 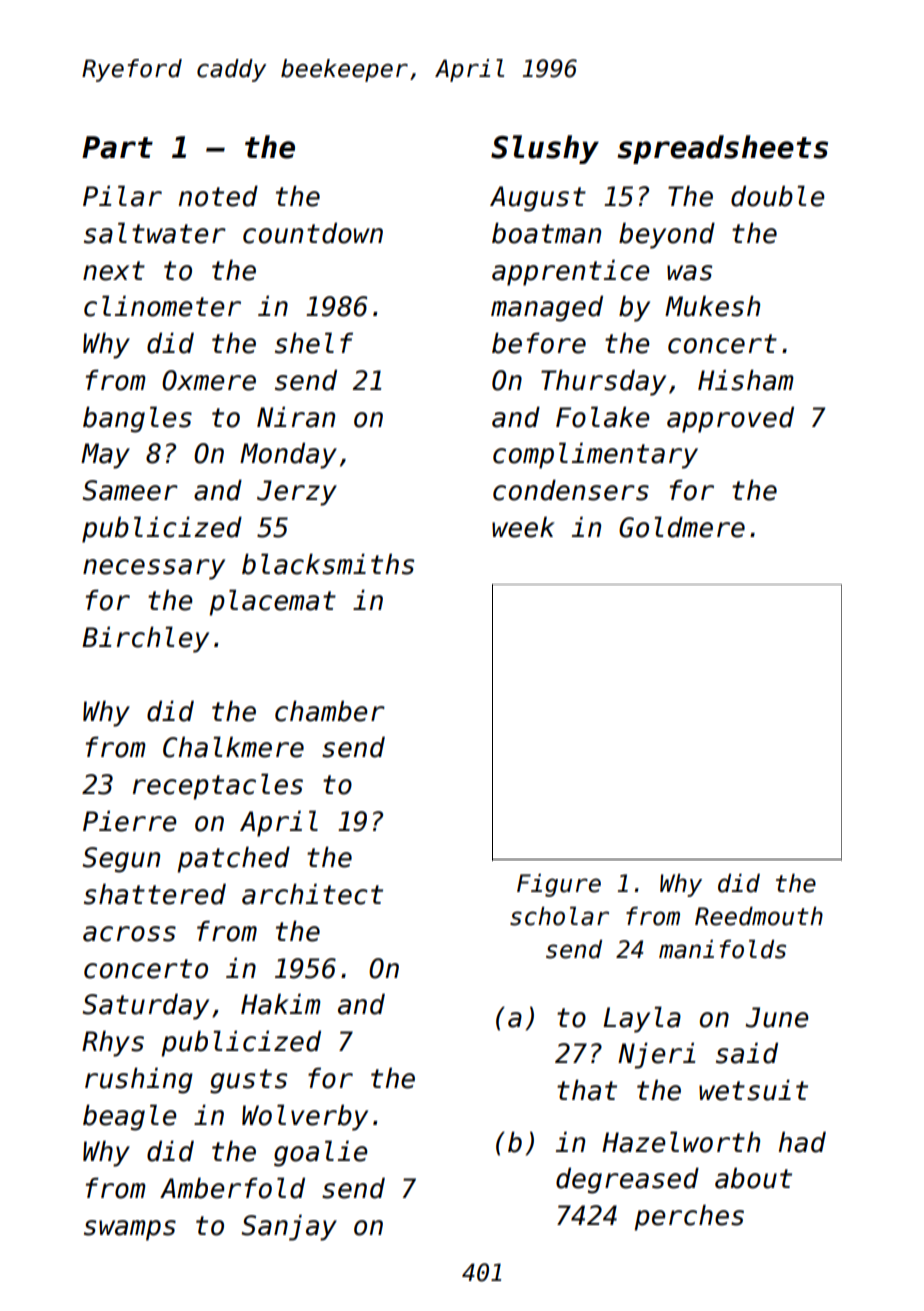 I want to click on receptacles, so click(x=218, y=786).
